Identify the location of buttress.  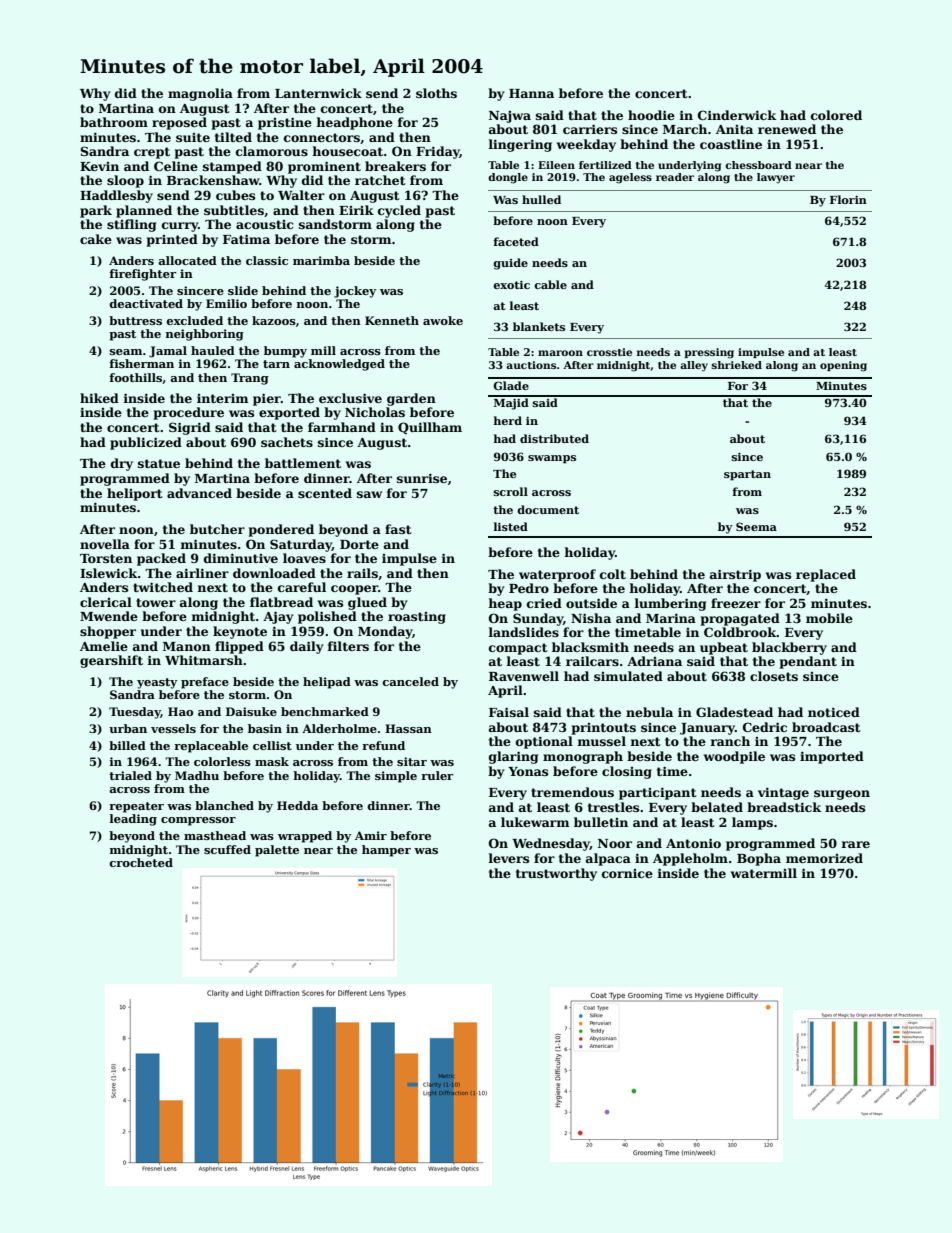
(135, 320).
